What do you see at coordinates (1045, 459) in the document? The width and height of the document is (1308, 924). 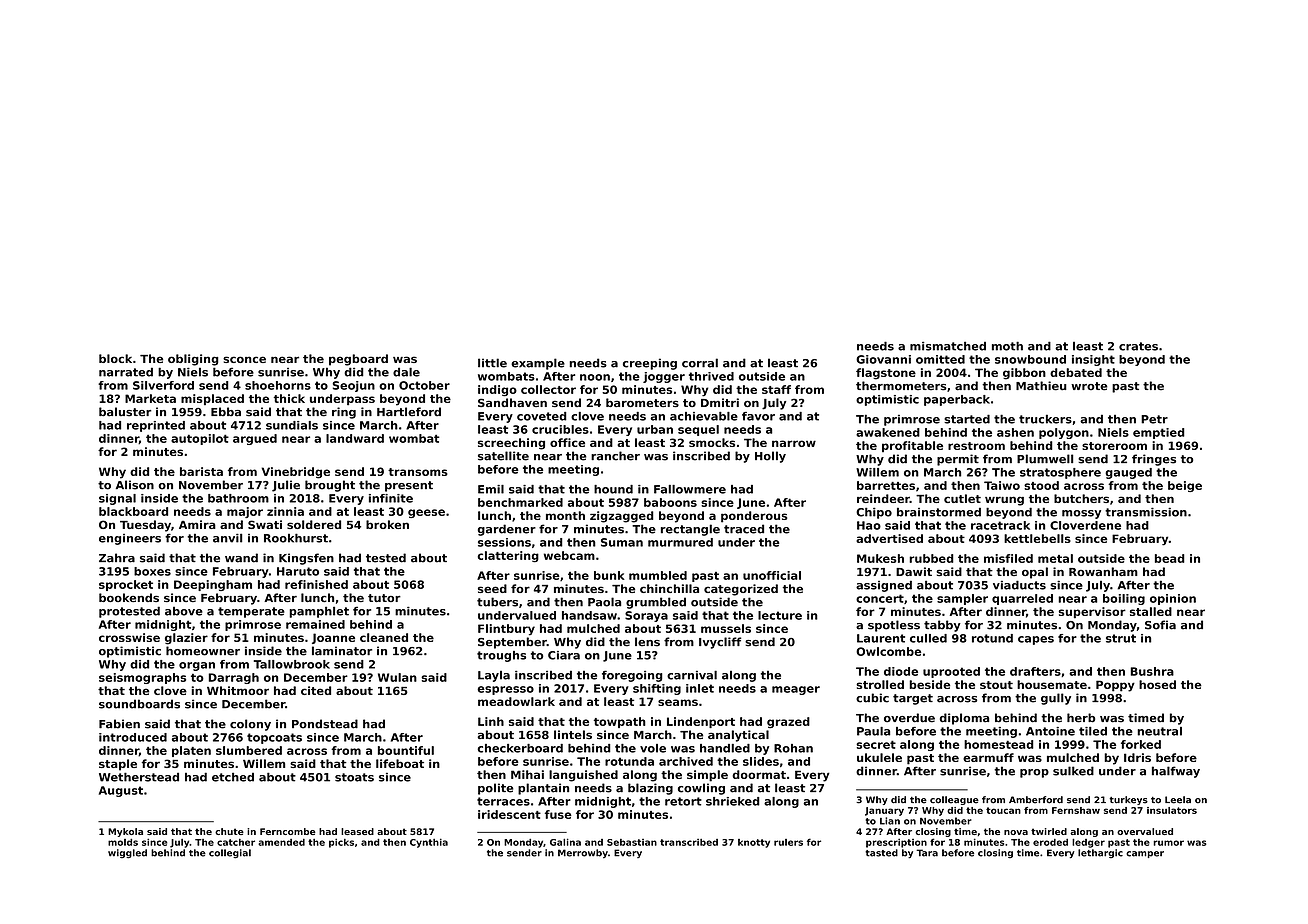 I see `Plumwell` at bounding box center [1045, 459].
